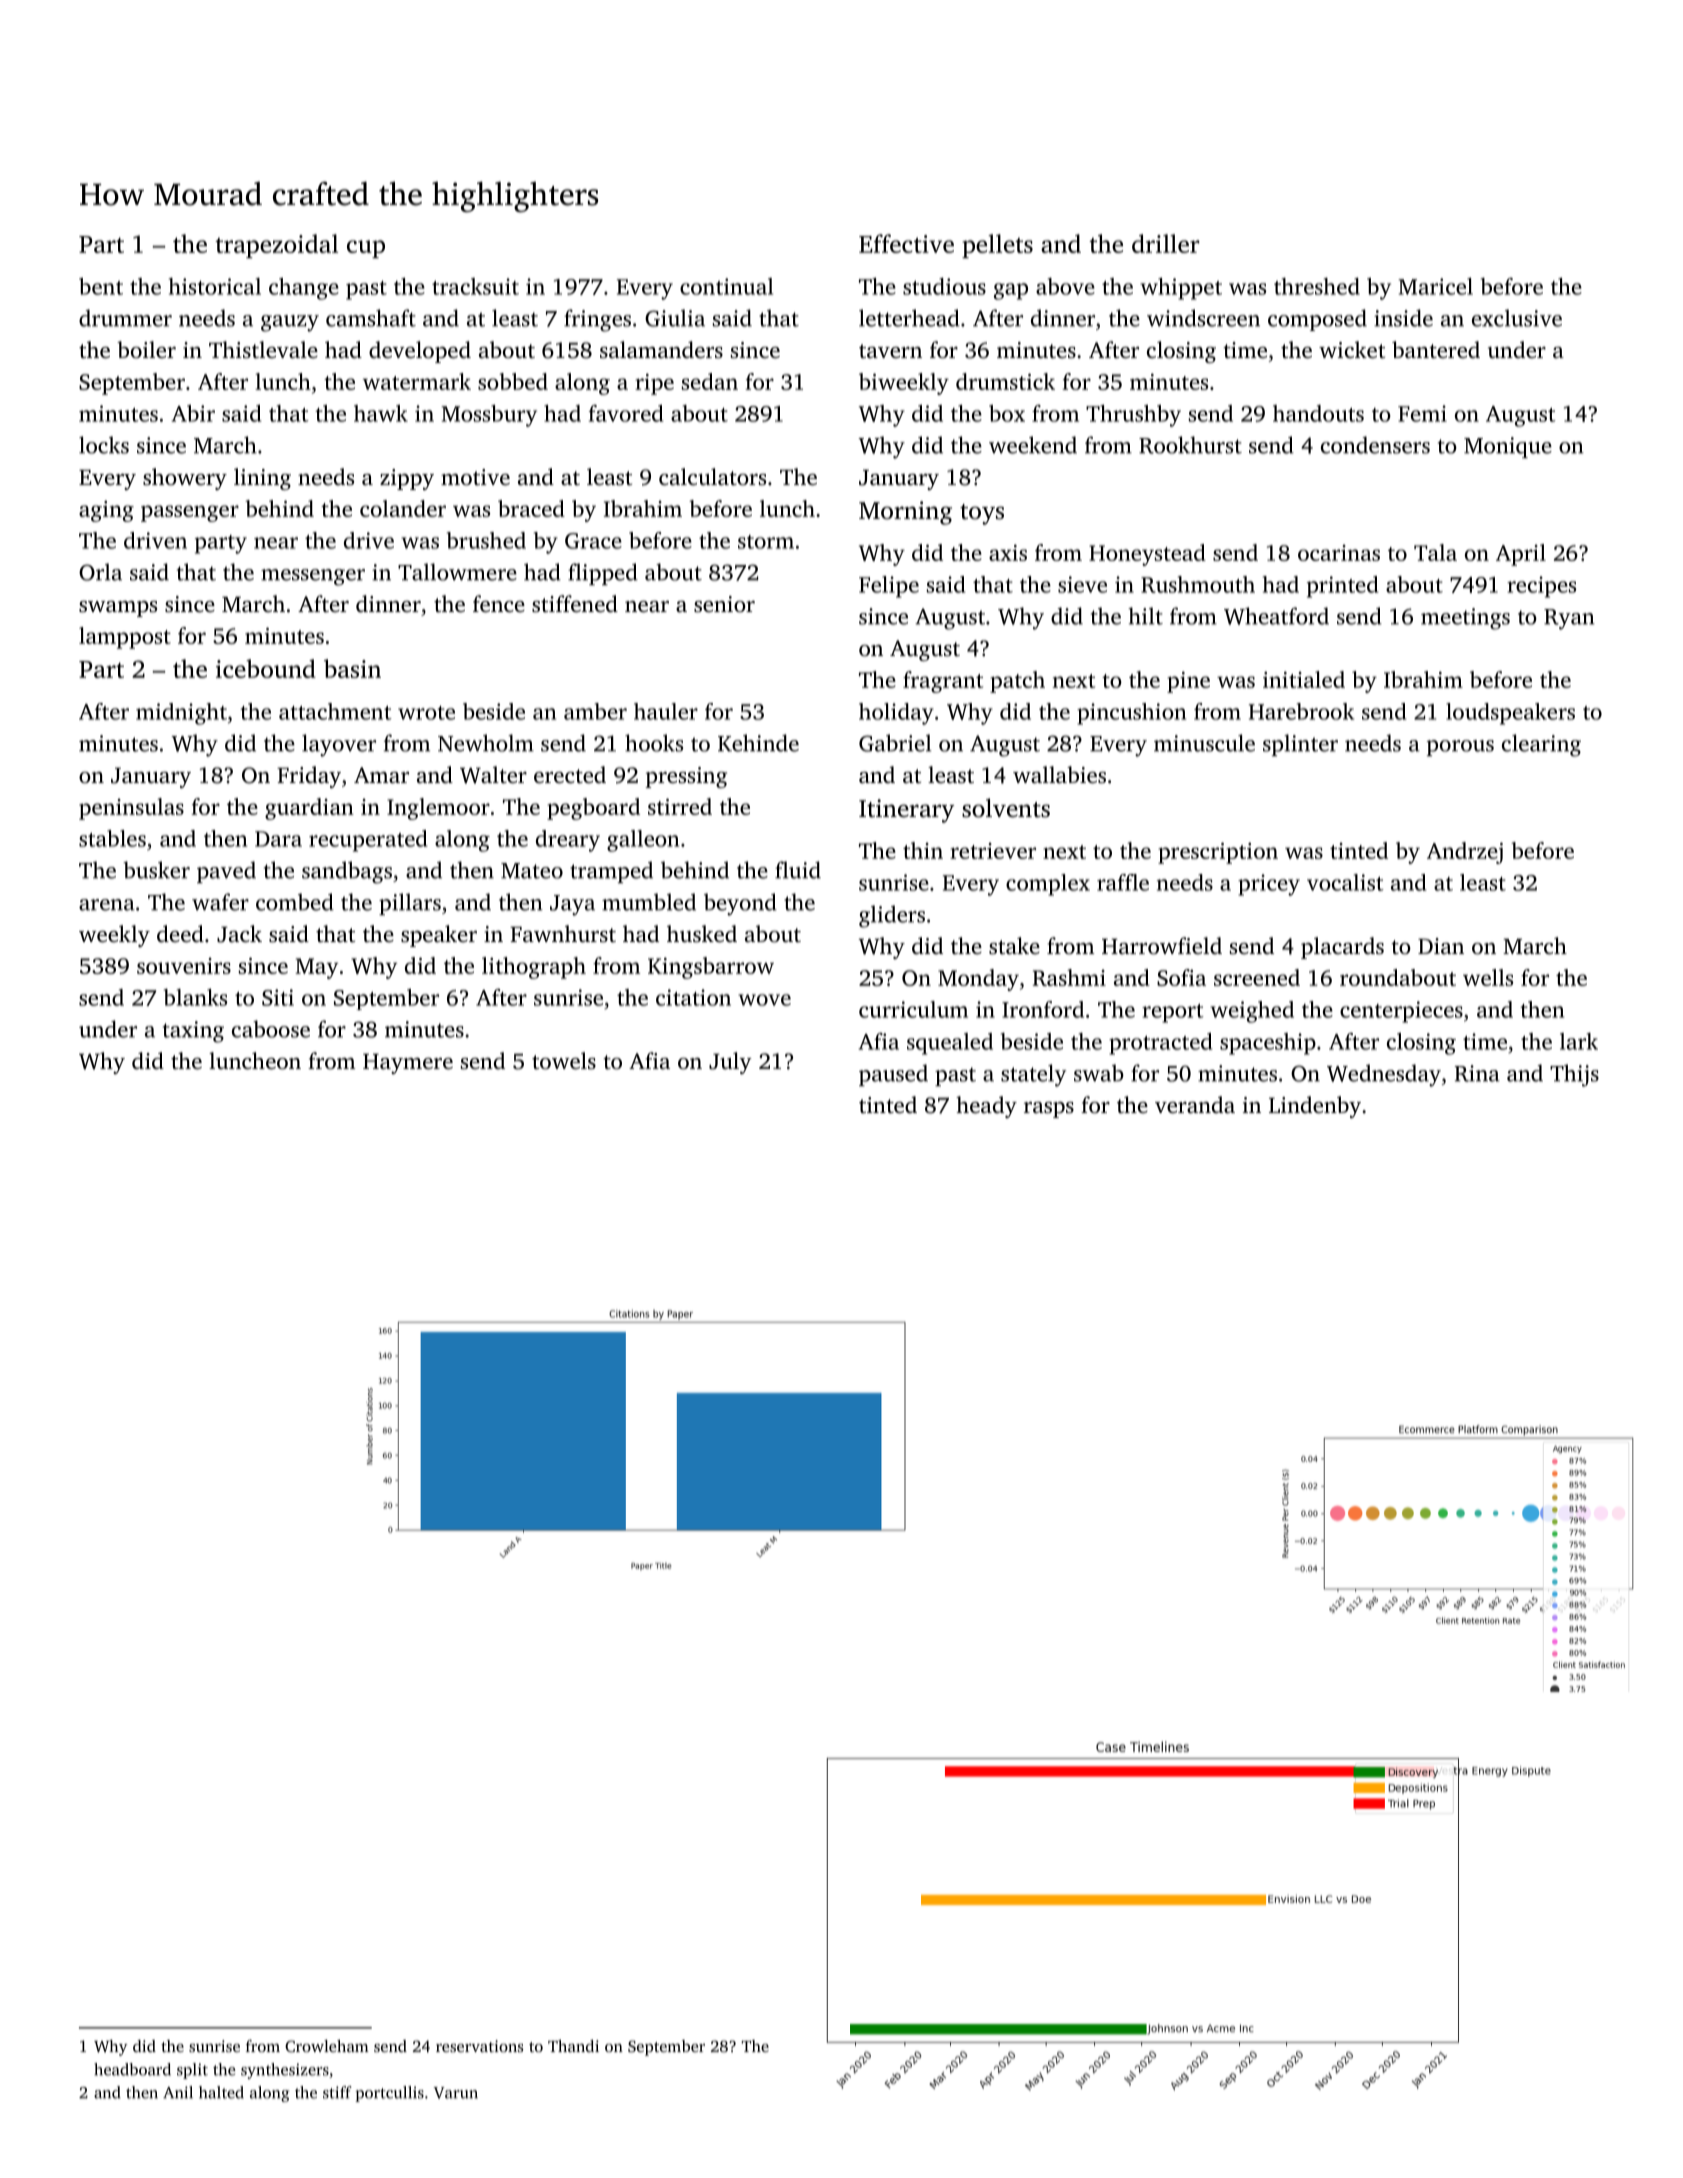  What do you see at coordinates (479, 2046) in the image?
I see `reservations` at bounding box center [479, 2046].
